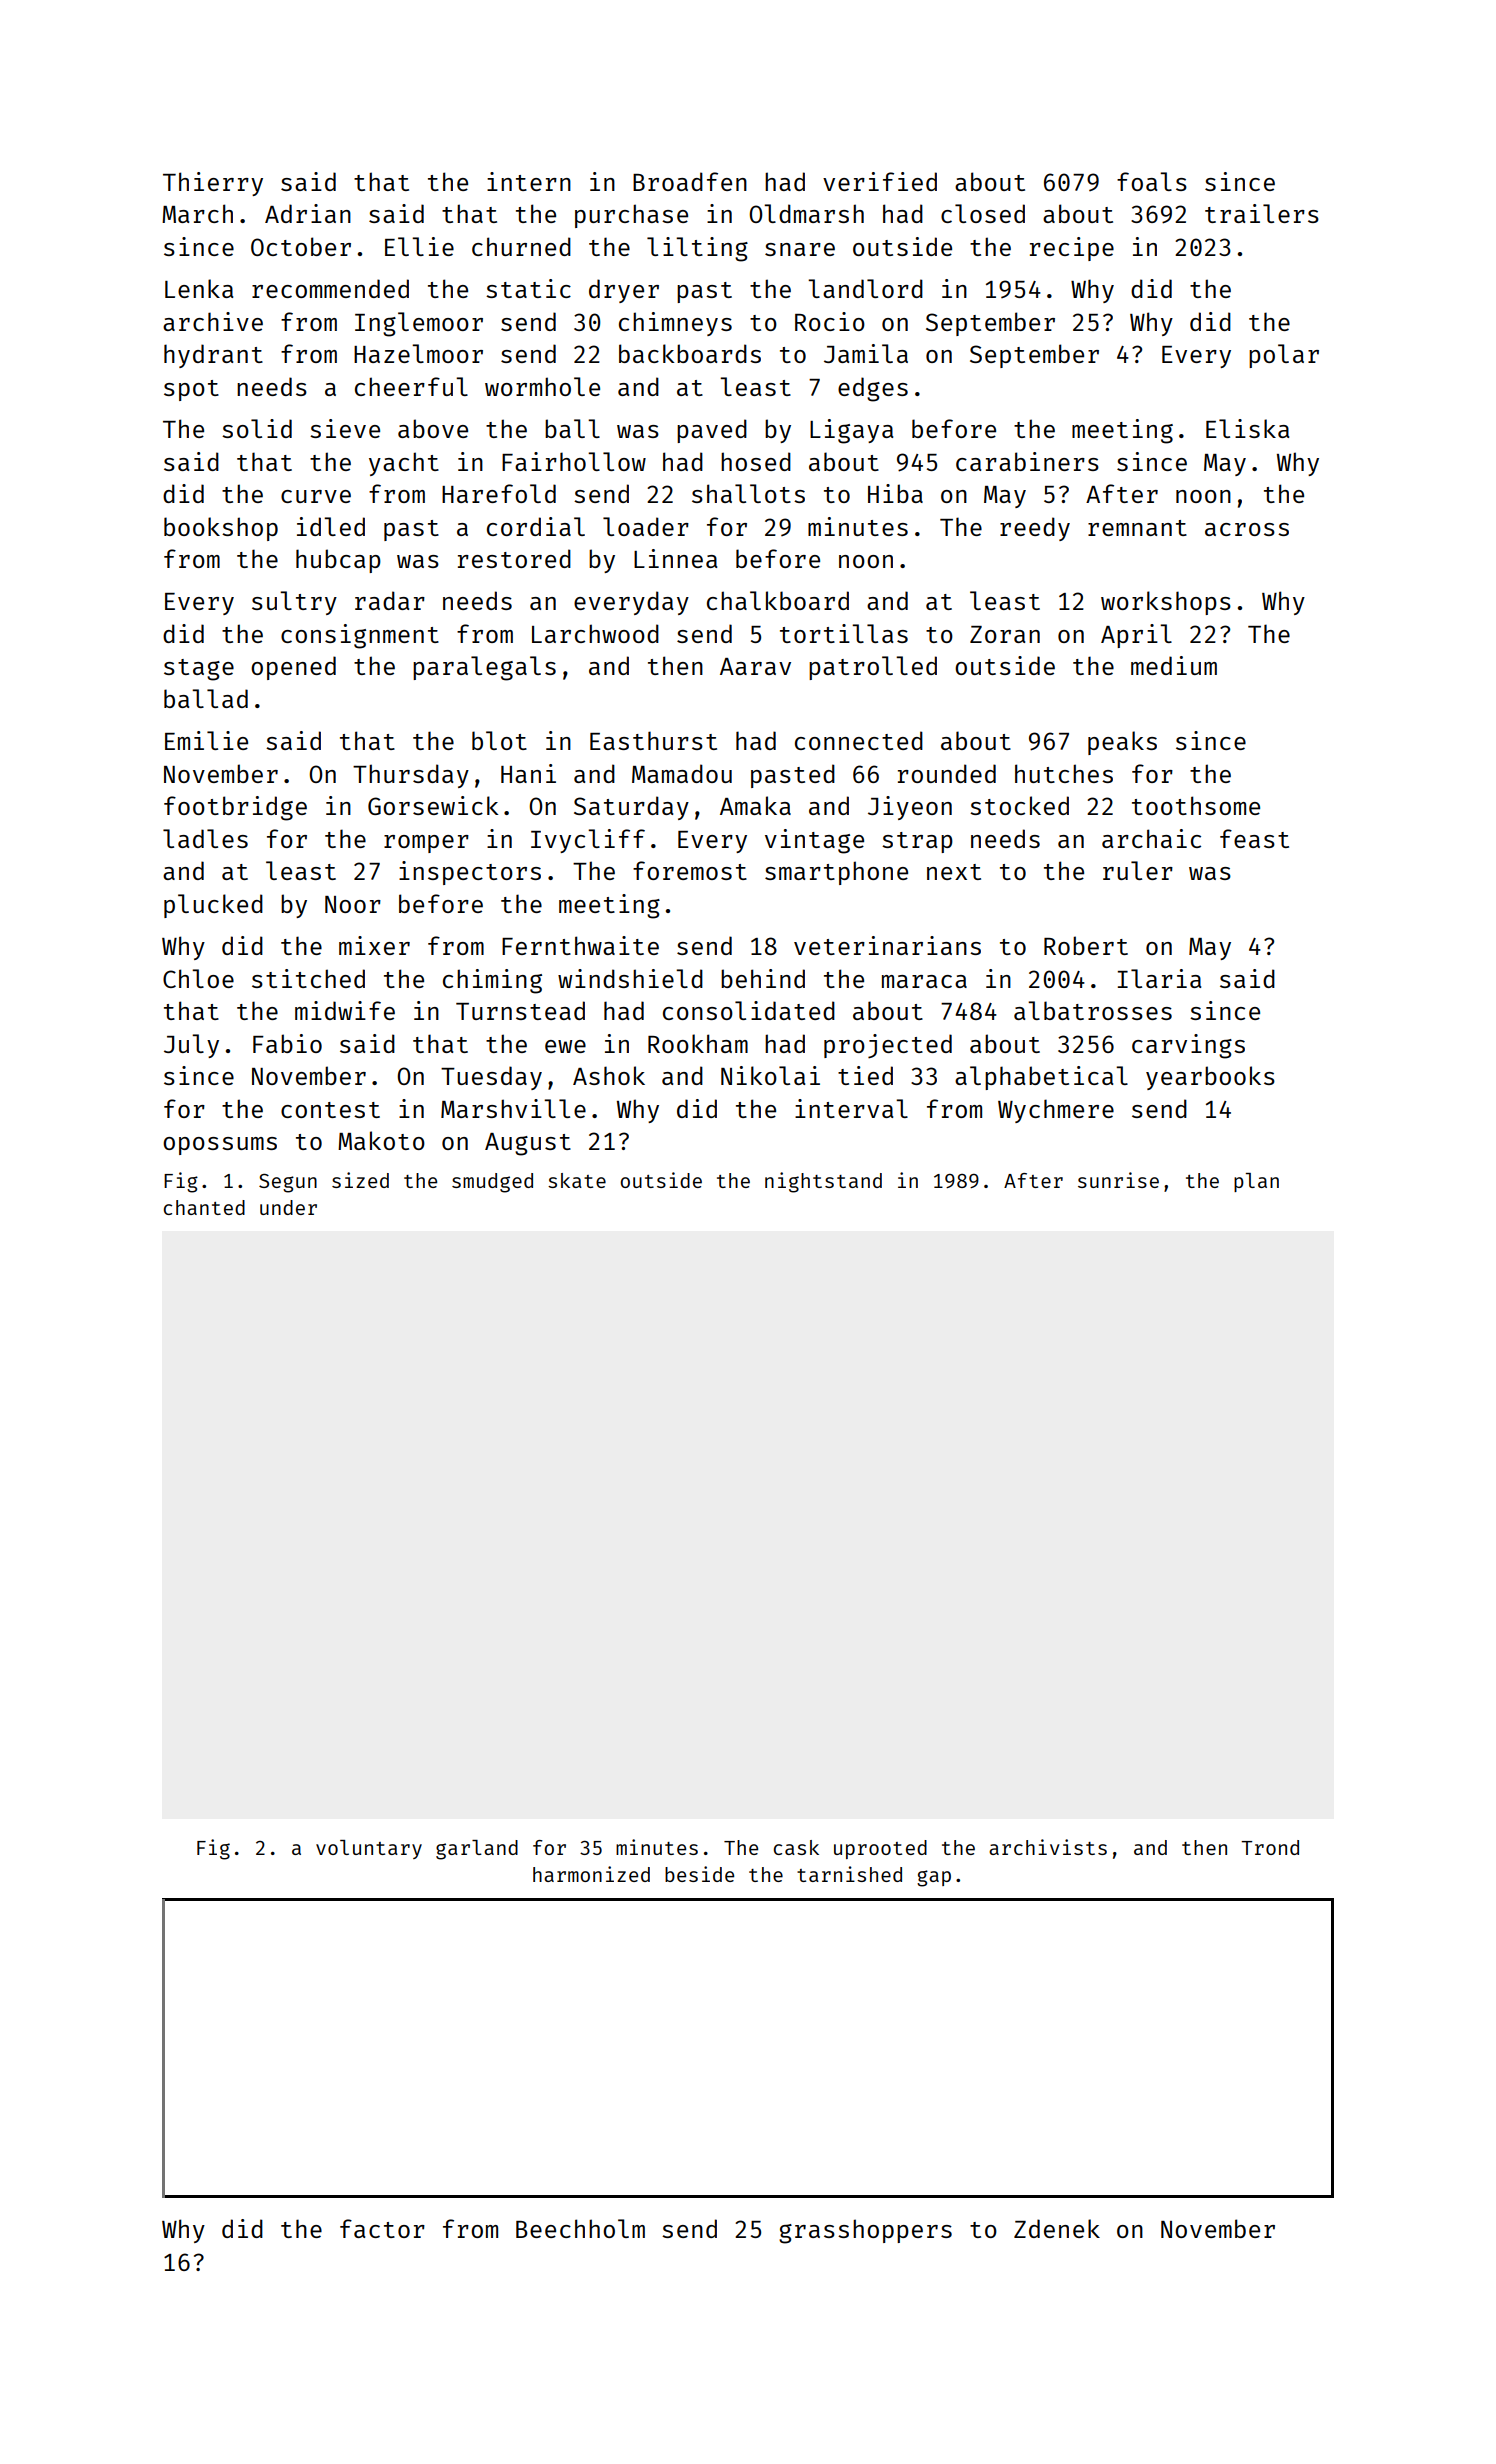  Describe the element at coordinates (1048, 1847) in the image. I see `archivists` at that location.
